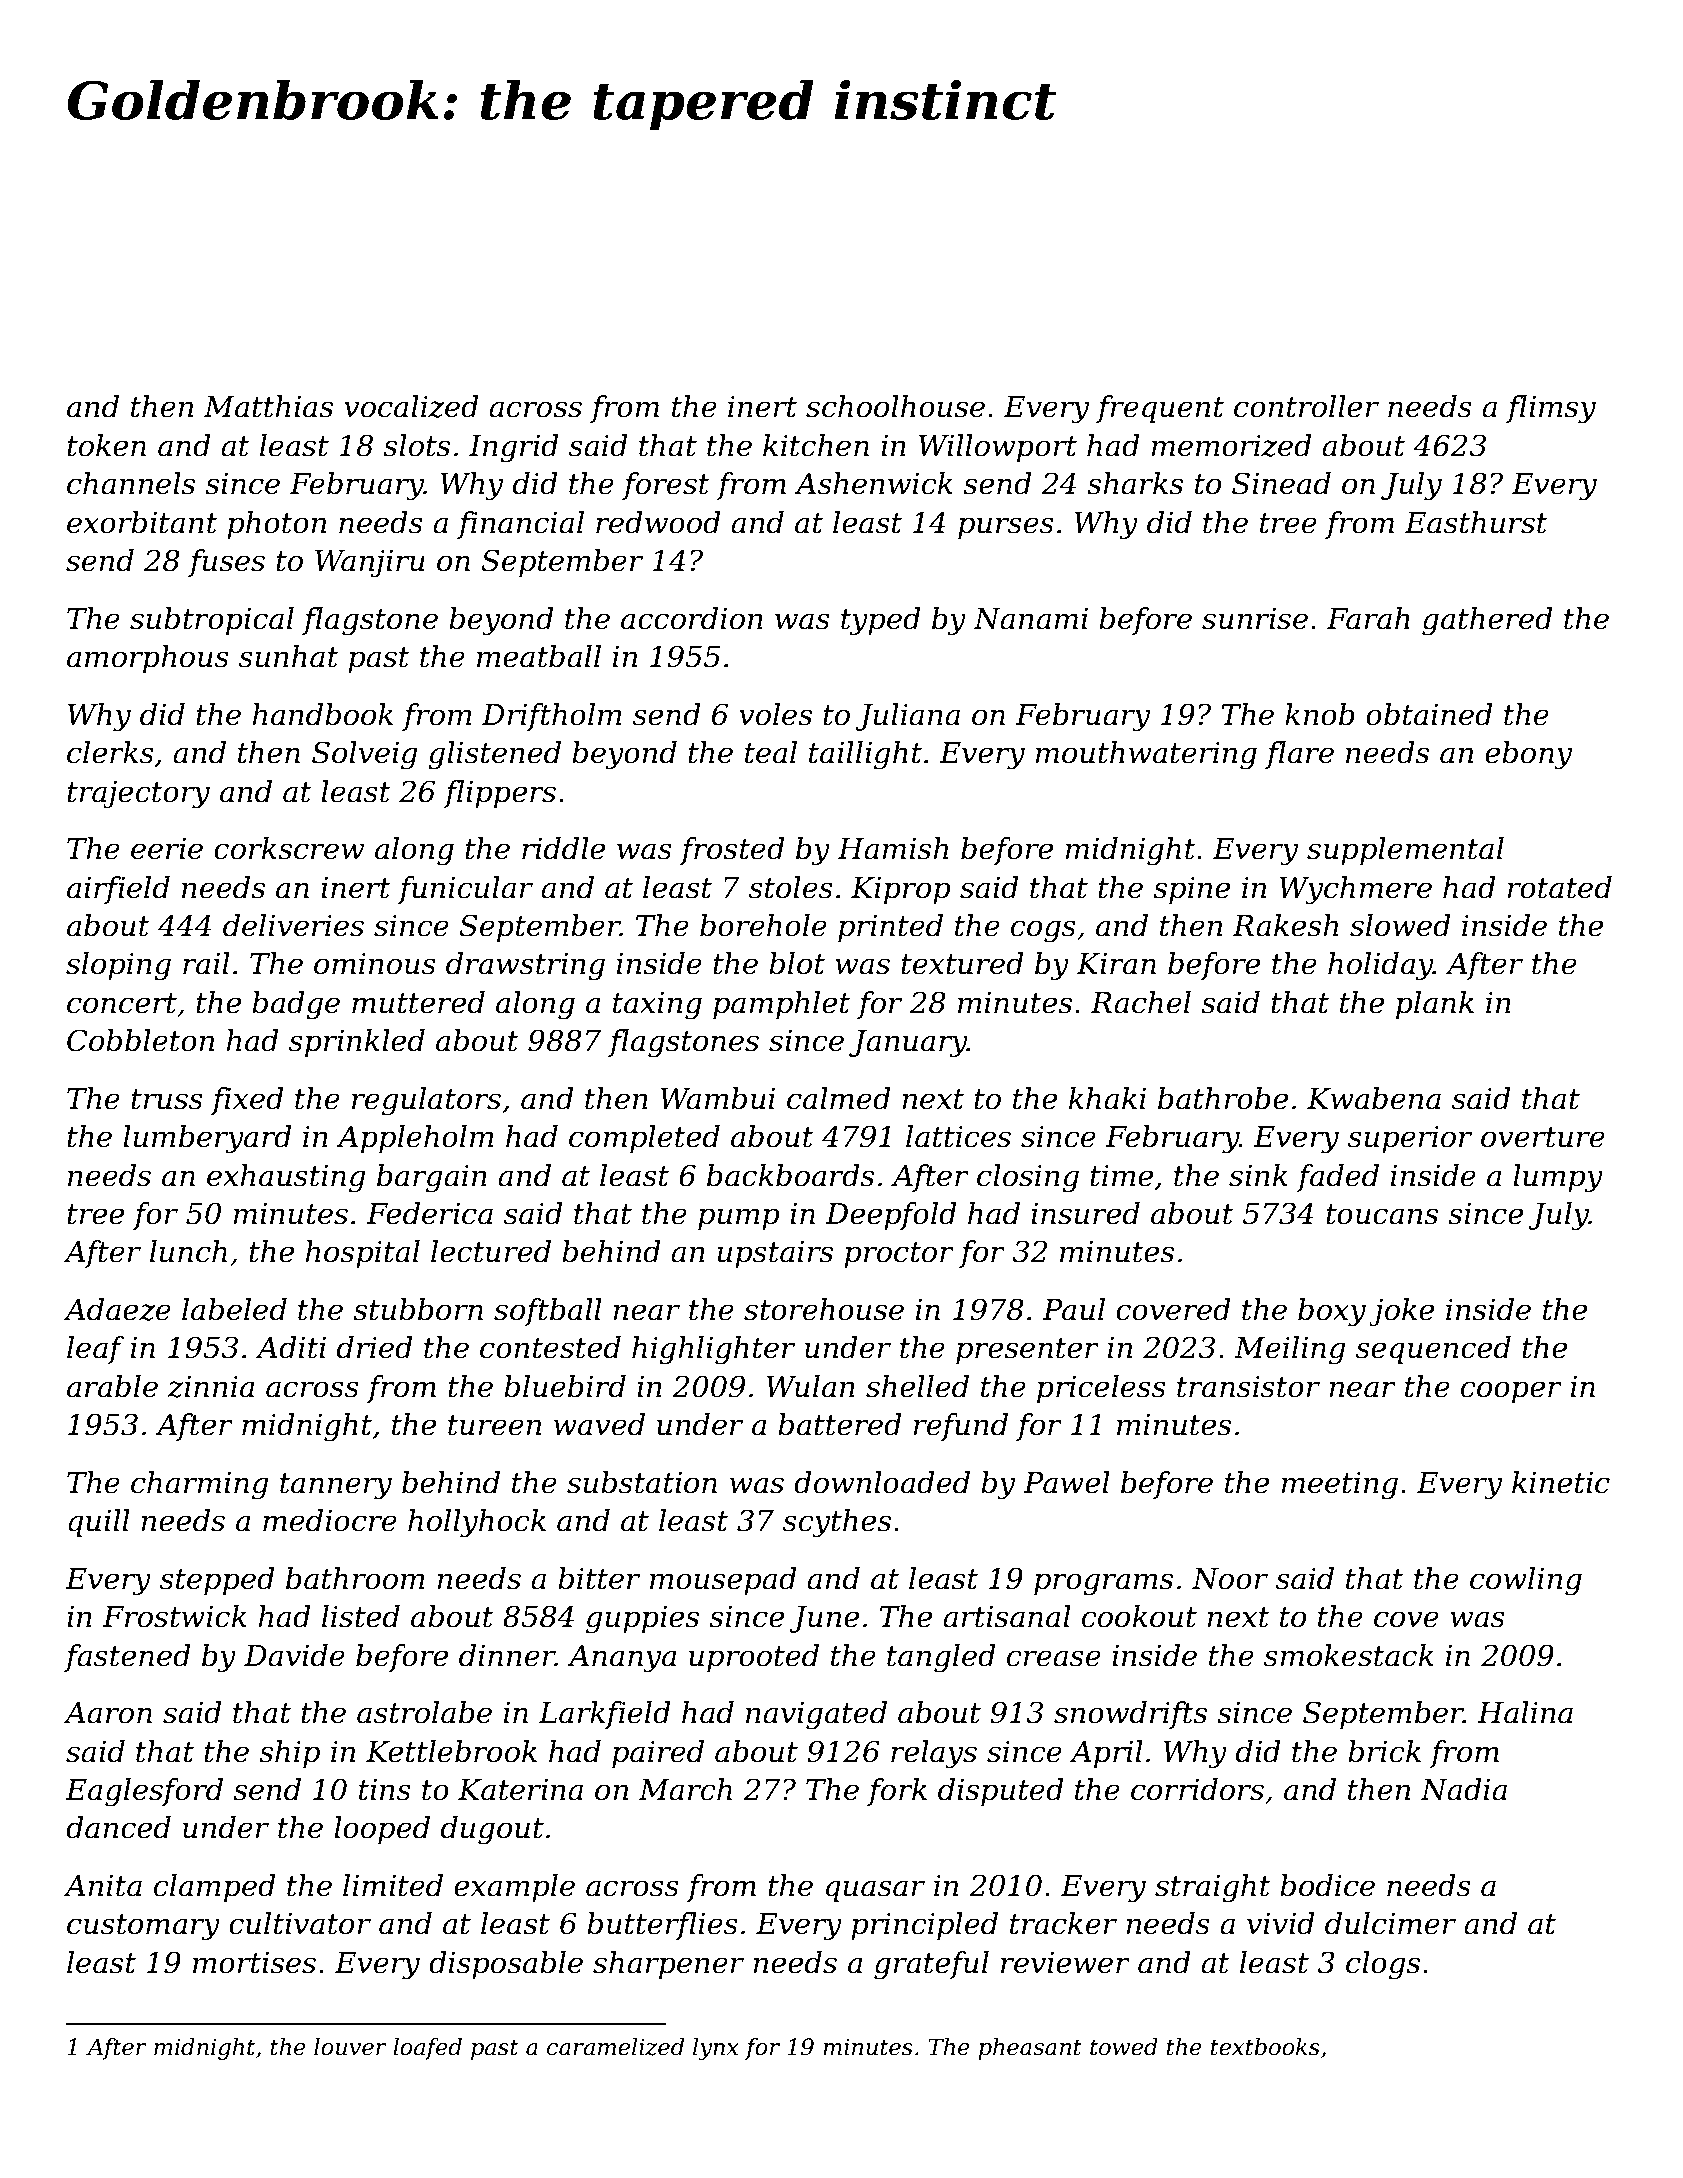  Describe the element at coordinates (1191, 890) in the screenshot. I see `spine` at that location.
